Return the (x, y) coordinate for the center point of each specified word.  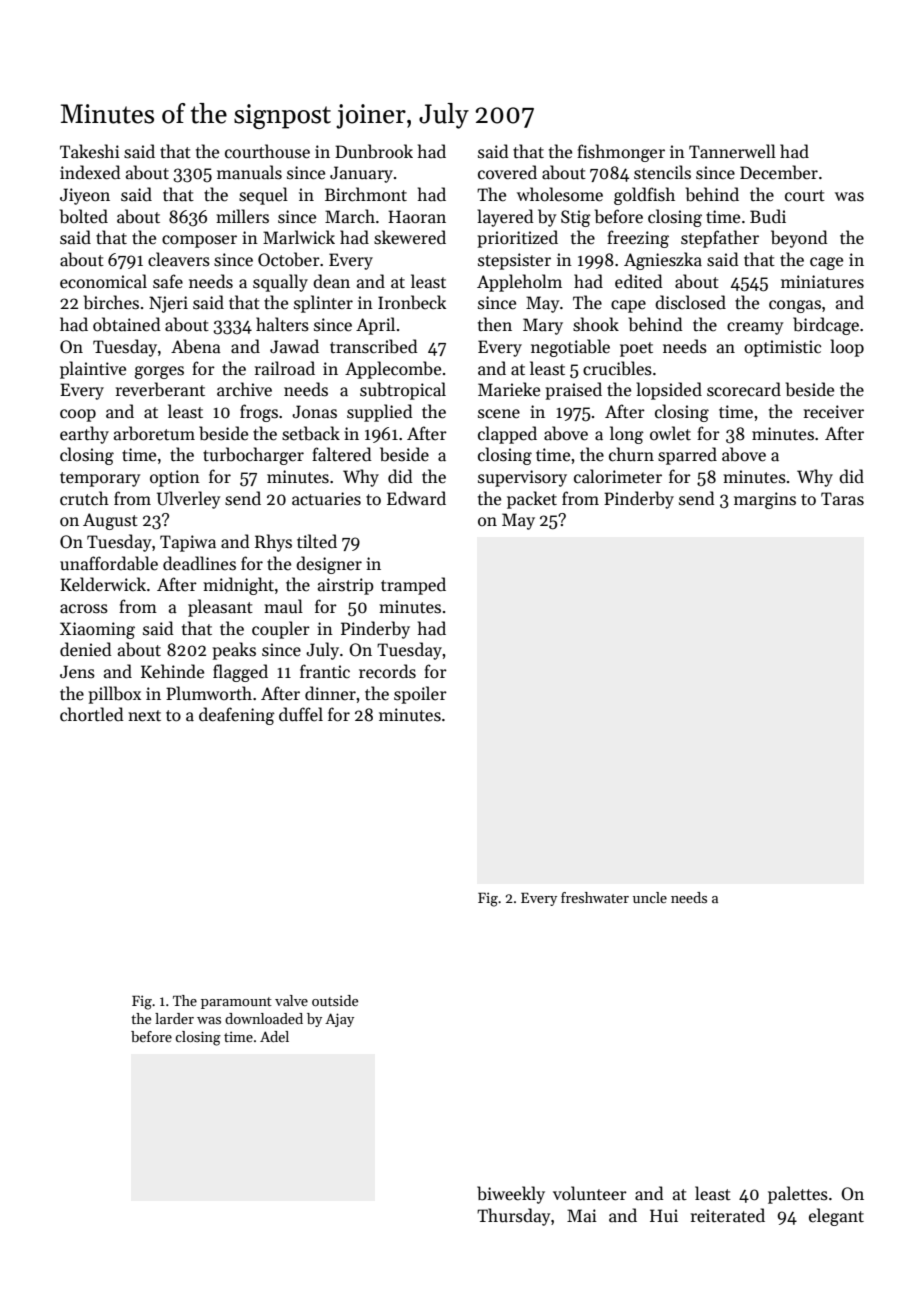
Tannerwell (732, 151)
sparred (687, 456)
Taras (842, 499)
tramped (413, 586)
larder (174, 1018)
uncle (650, 897)
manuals (249, 172)
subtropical (403, 391)
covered (507, 172)
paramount (236, 1003)
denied (86, 649)
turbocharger (253, 456)
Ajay (339, 1020)
